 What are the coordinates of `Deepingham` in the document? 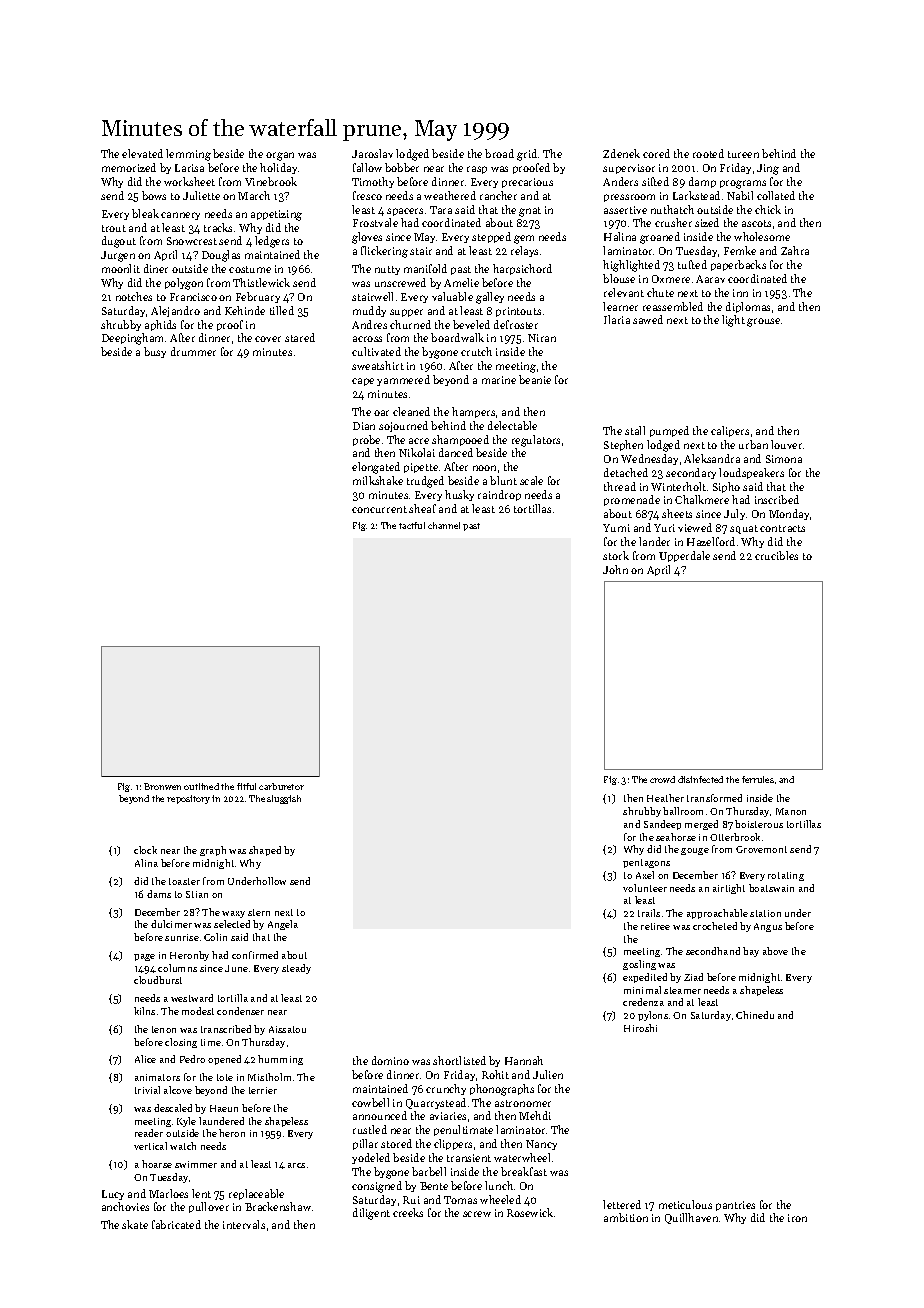 It's located at (132, 339).
